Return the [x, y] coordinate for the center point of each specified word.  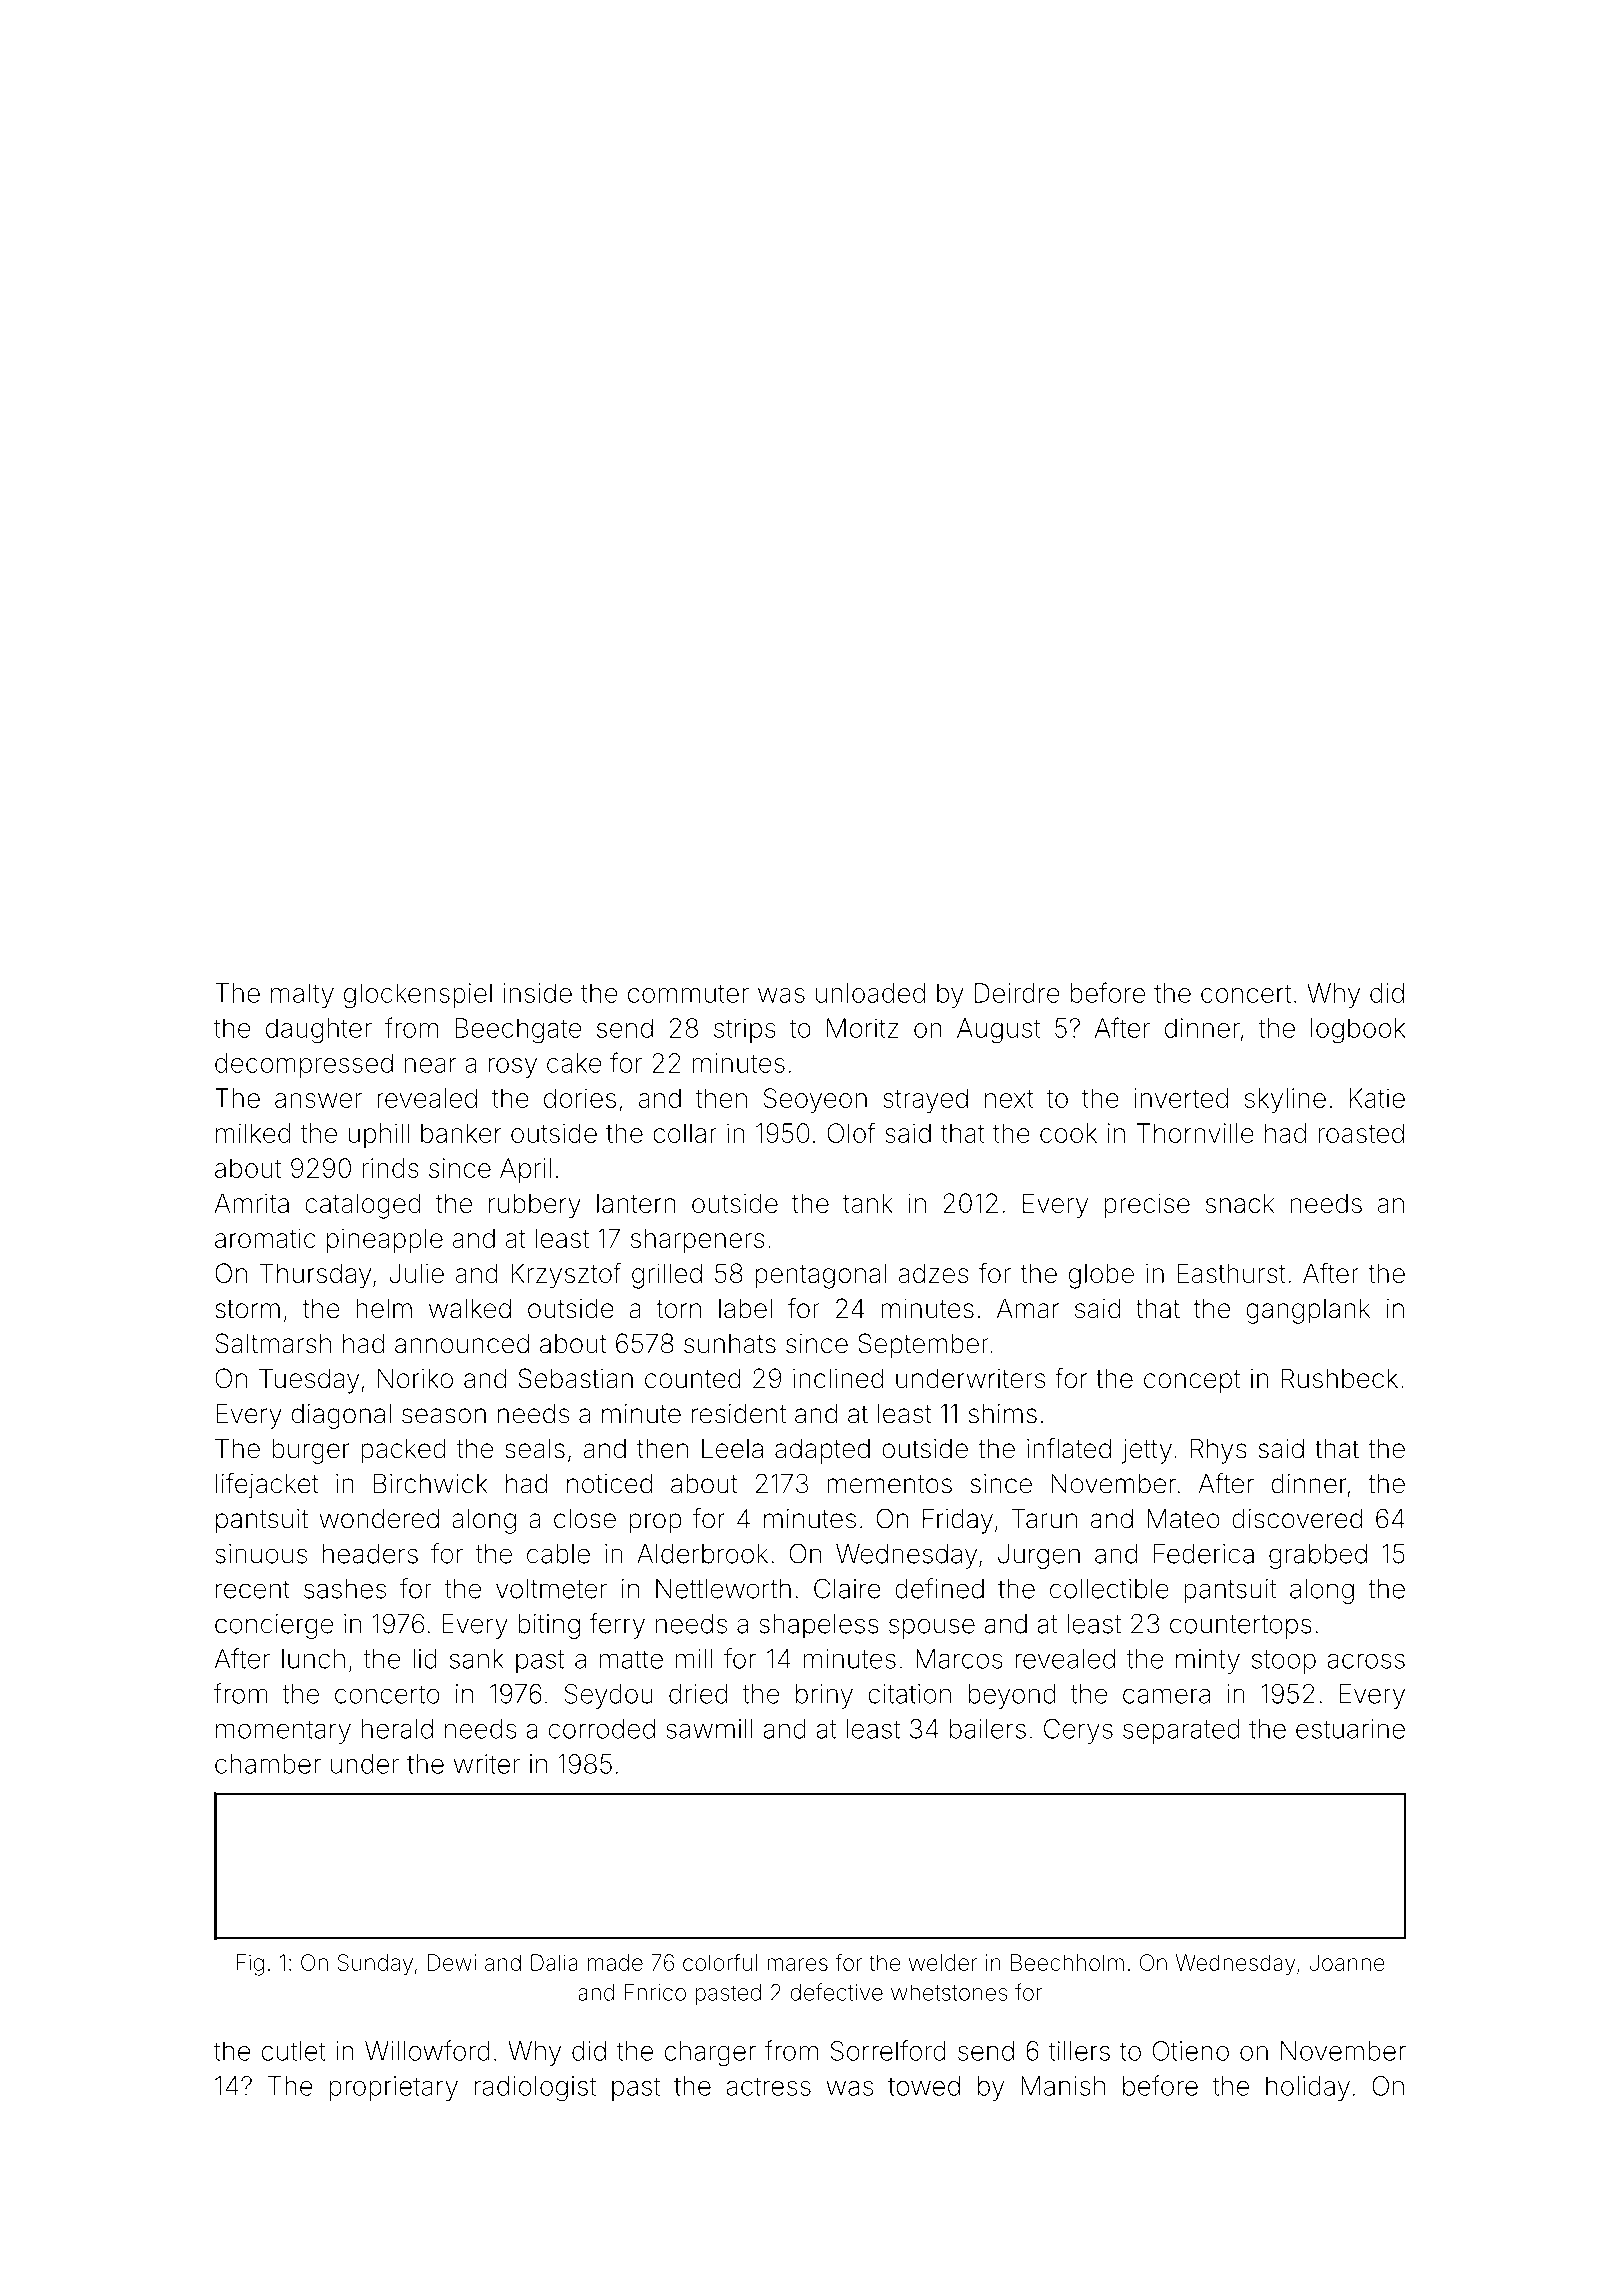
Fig [250, 1965]
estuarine [1350, 1729]
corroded [602, 1729]
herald [397, 1729]
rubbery [535, 1206]
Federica [1204, 1554]
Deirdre [1017, 993]
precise [1147, 1206]
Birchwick [431, 1484]
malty [302, 995]
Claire [847, 1588]
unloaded [870, 993]
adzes [933, 1273]
